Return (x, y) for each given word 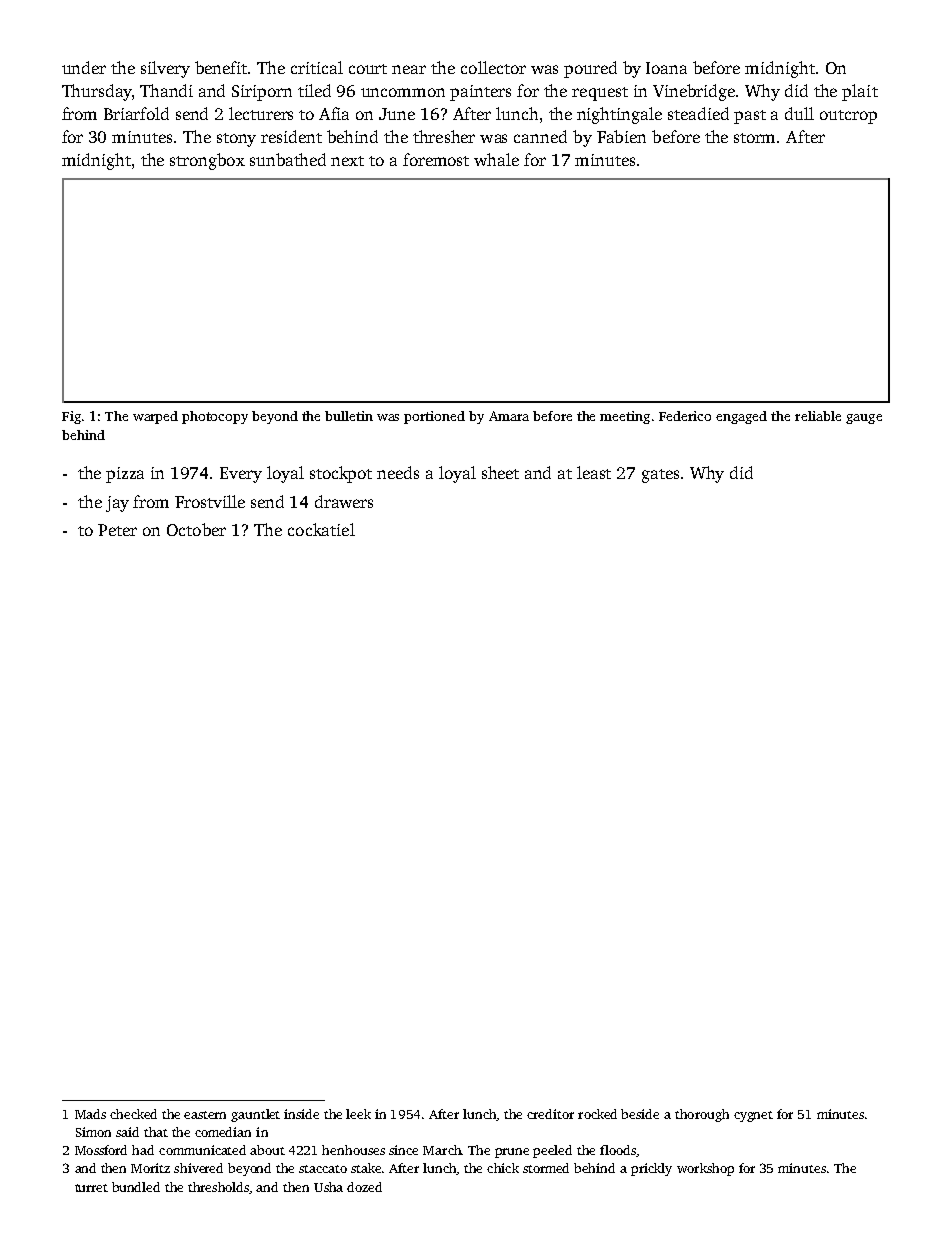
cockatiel (321, 529)
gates (660, 476)
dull (799, 113)
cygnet (753, 1116)
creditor (550, 1114)
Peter (117, 530)
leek (358, 1114)
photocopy (215, 417)
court (368, 69)
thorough (702, 1115)
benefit (221, 67)
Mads (90, 1114)
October (196, 529)
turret (91, 1188)
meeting (625, 417)
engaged (741, 417)
